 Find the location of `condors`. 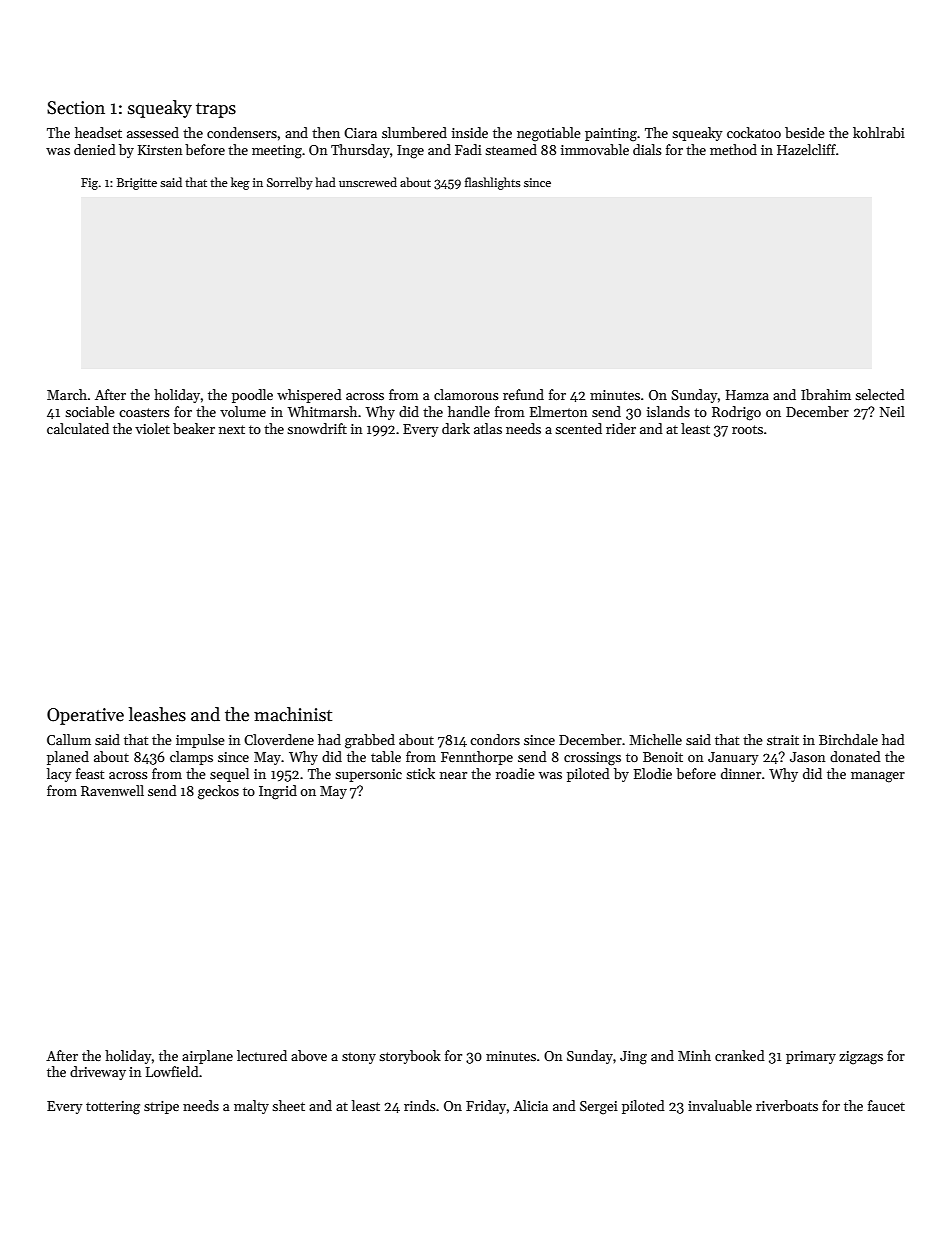

condors is located at coordinates (495, 739).
